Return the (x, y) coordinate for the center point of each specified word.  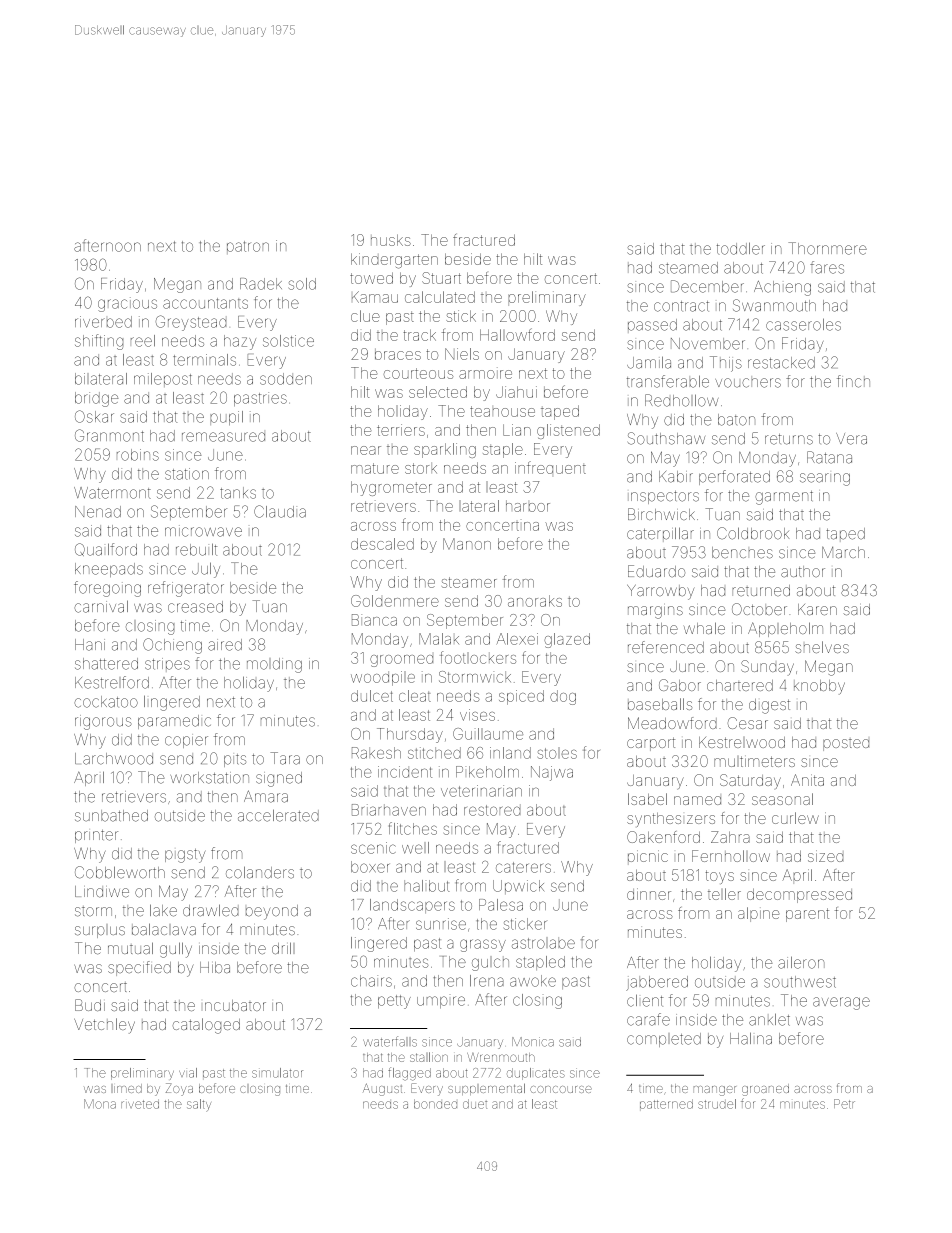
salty (199, 1105)
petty (394, 1002)
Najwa (552, 773)
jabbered (657, 983)
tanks (238, 493)
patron (248, 247)
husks (391, 240)
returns (789, 439)
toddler (741, 248)
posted (846, 745)
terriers (401, 430)
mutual (130, 948)
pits (235, 760)
